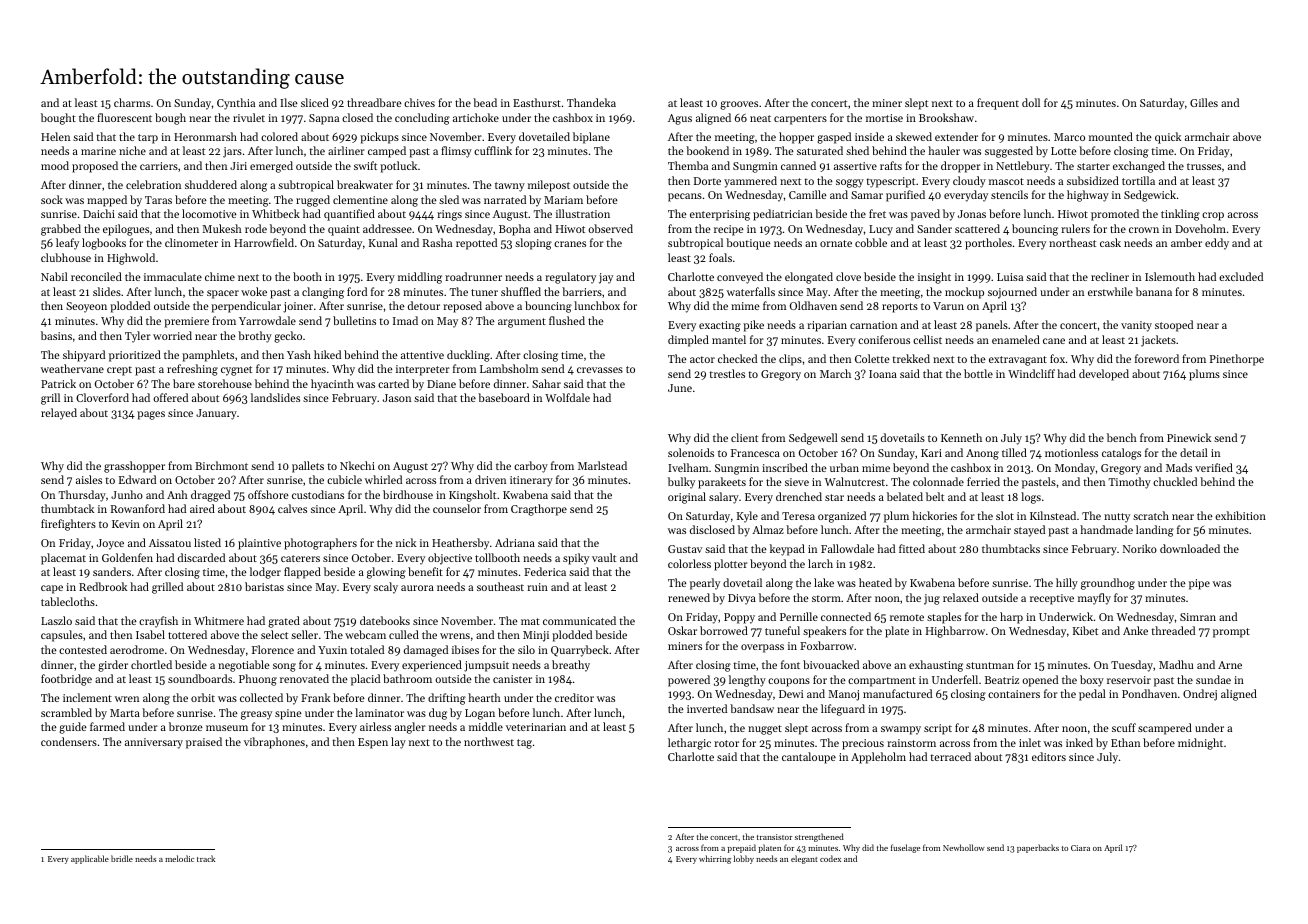  What do you see at coordinates (302, 573) in the screenshot?
I see `flapped` at bounding box center [302, 573].
